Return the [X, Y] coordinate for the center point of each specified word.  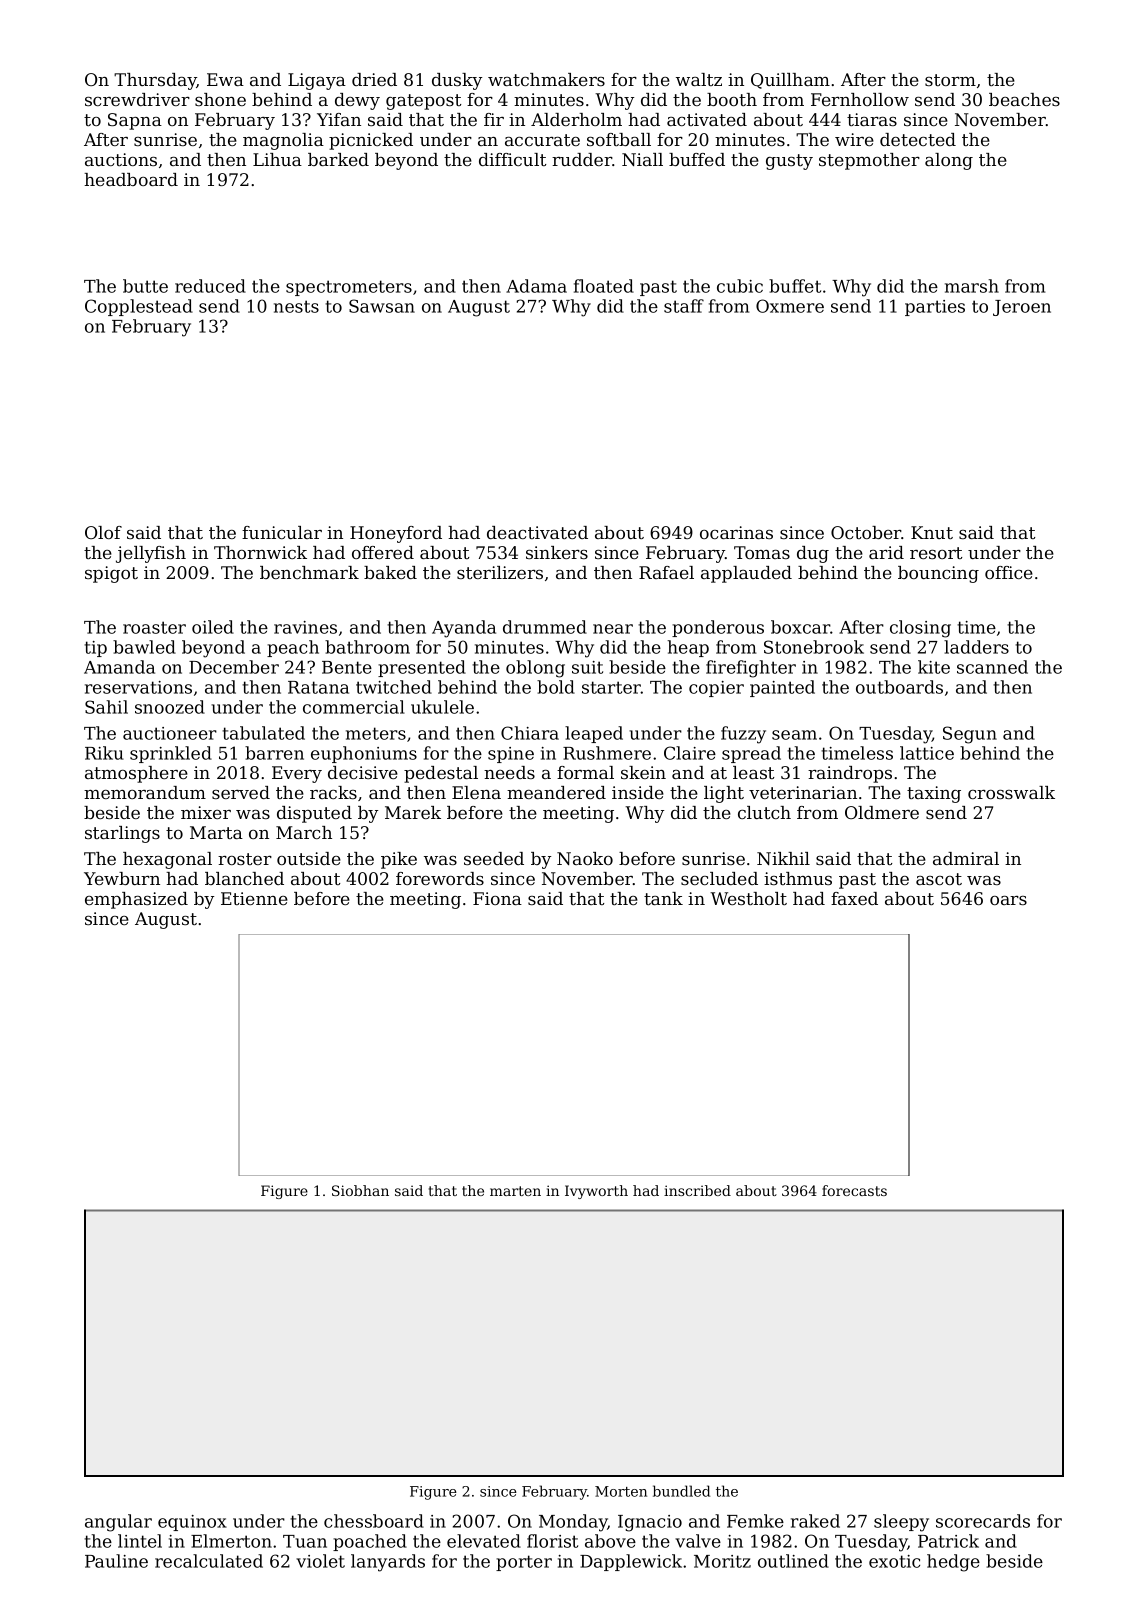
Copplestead [139, 307]
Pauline [116, 1561]
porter [524, 1563]
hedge [953, 1563]
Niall [642, 159]
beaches [1024, 99]
